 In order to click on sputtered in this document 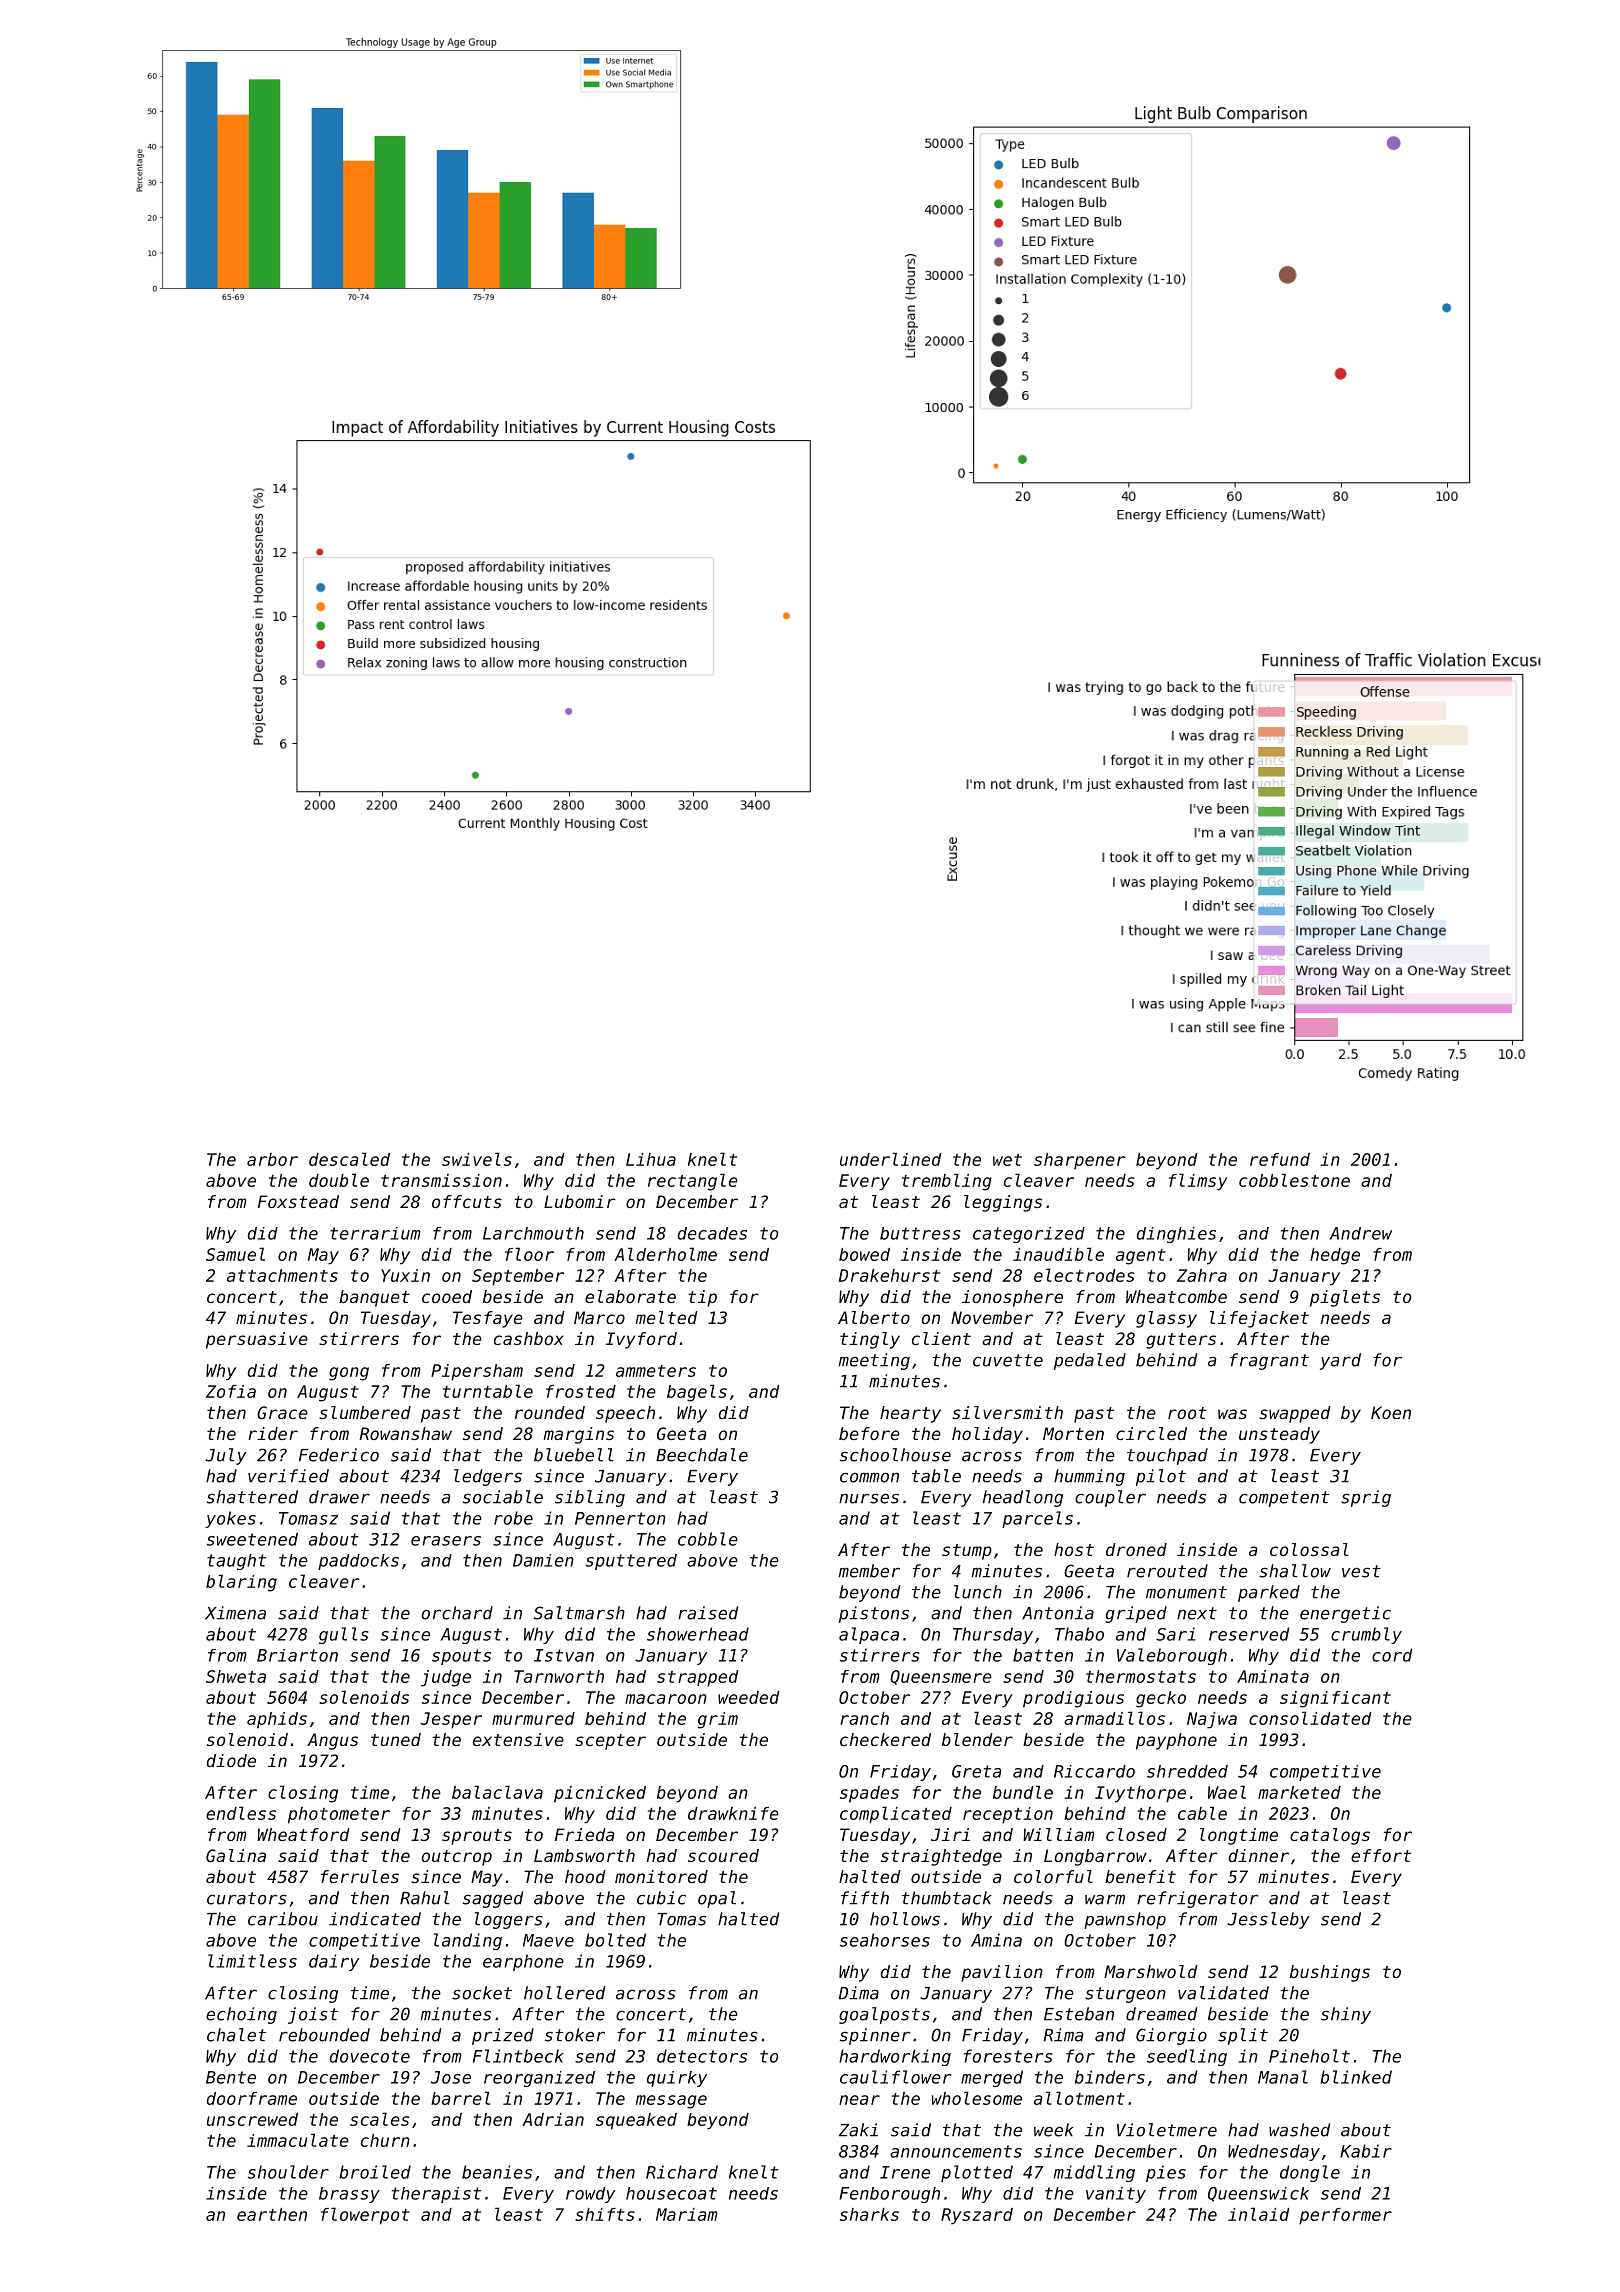, I will do `click(631, 1562)`.
